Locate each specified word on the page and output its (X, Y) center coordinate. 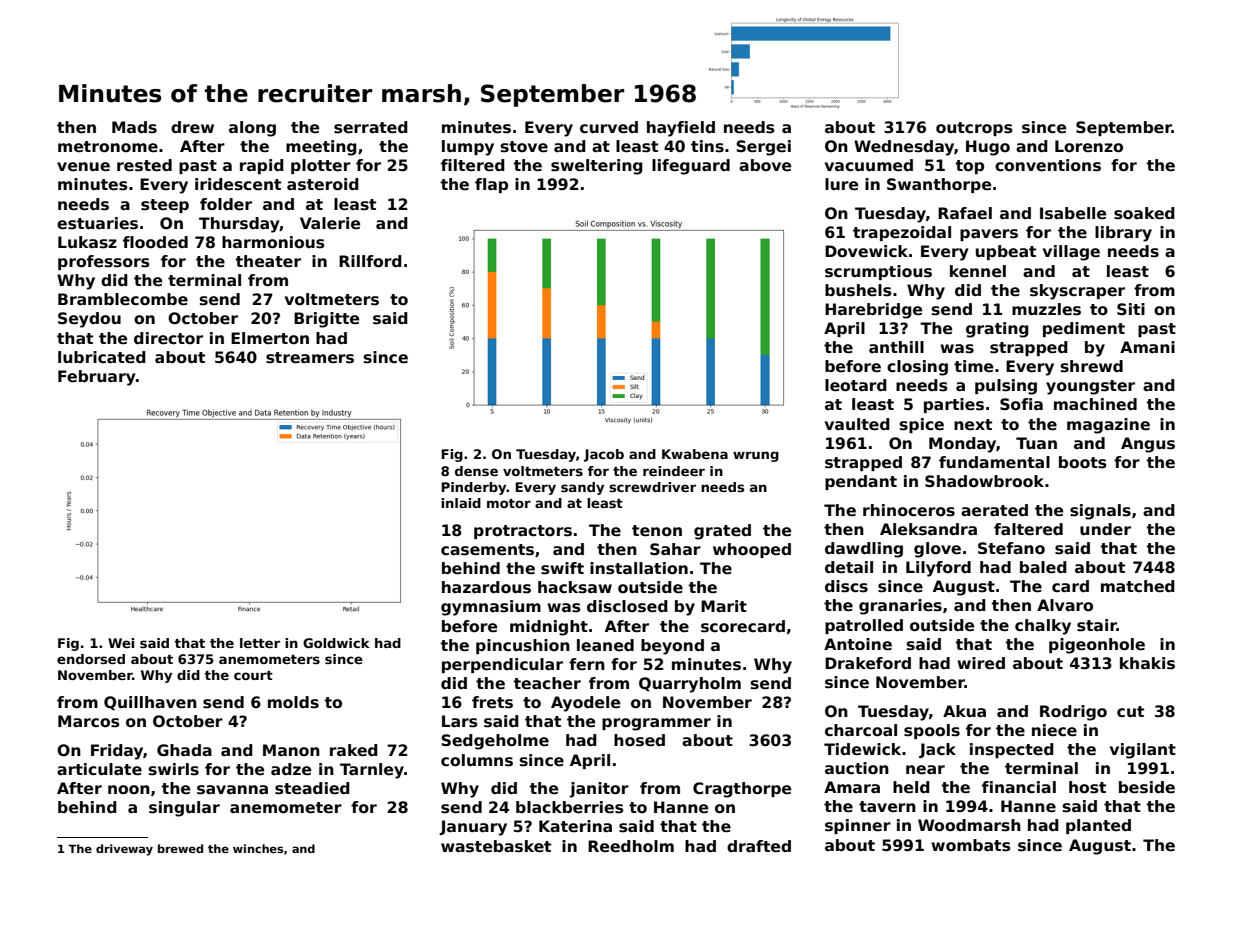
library (1123, 234)
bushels (858, 290)
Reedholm (631, 846)
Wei (121, 643)
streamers (310, 358)
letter (260, 643)
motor (509, 503)
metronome (108, 147)
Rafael (965, 213)
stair (1097, 625)
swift (562, 568)
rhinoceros (909, 510)
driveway (124, 850)
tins (707, 146)
